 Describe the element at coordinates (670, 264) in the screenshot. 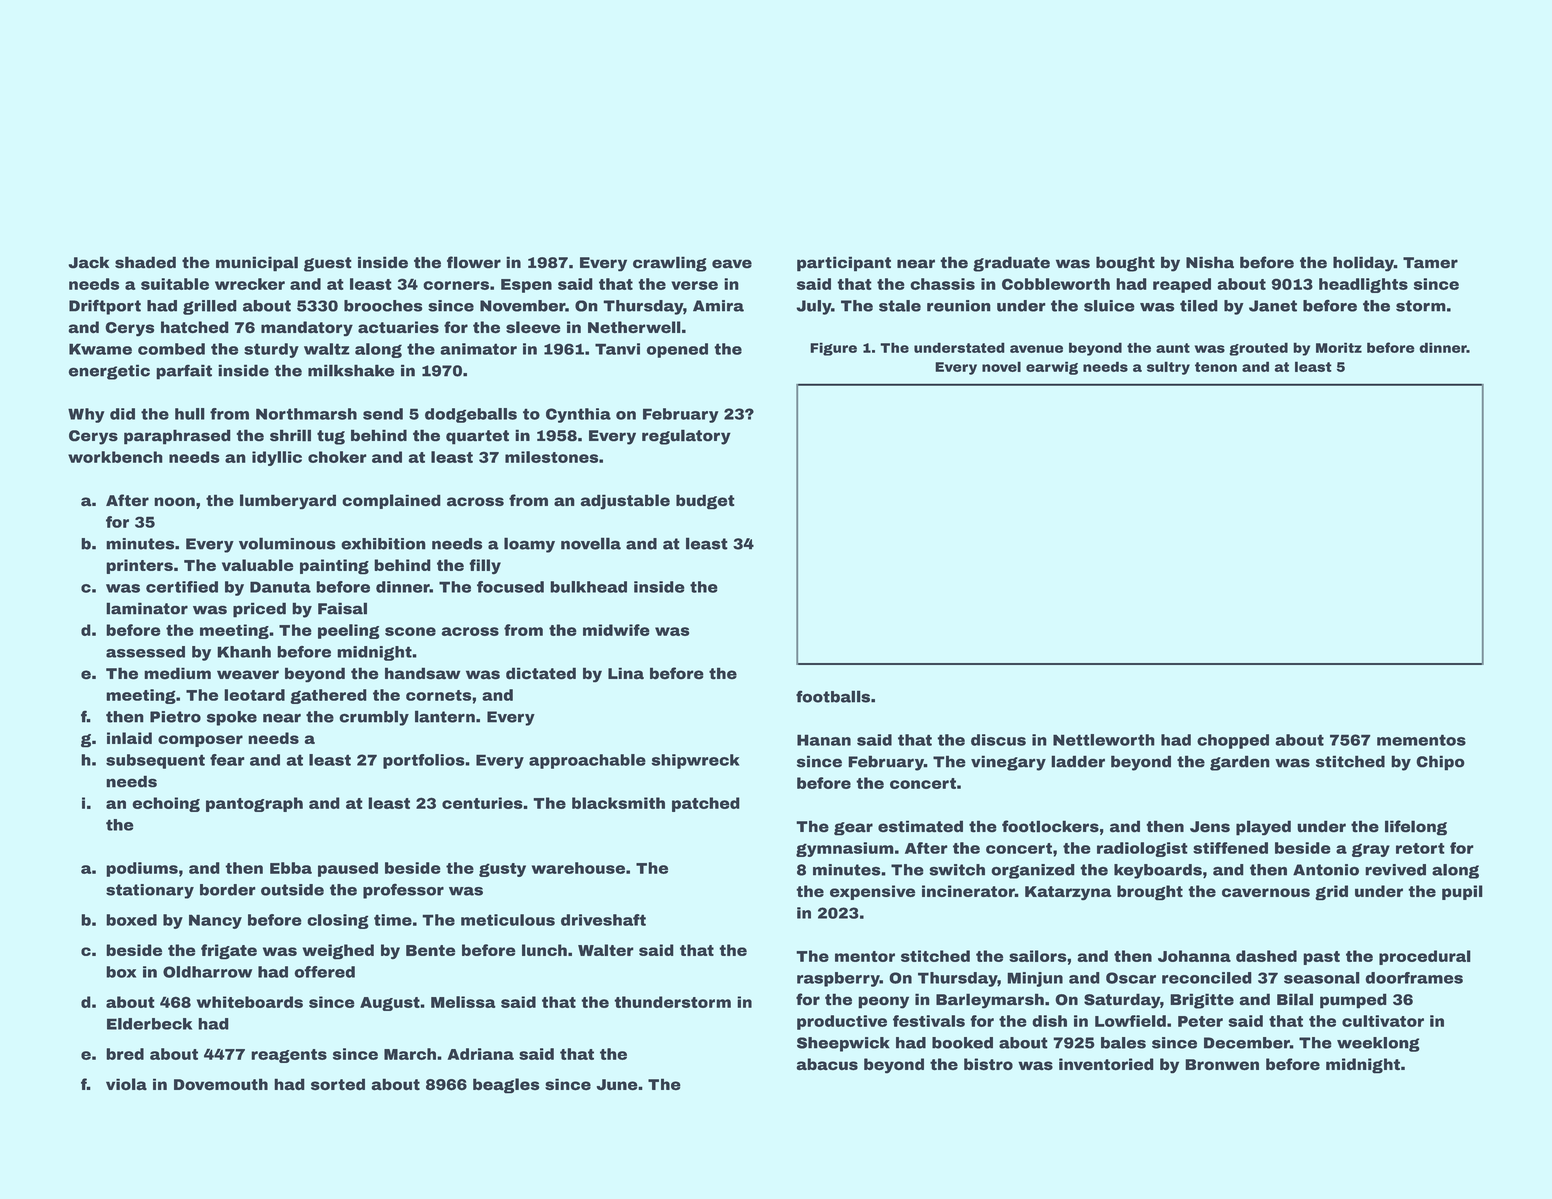

I see `crawling` at that location.
